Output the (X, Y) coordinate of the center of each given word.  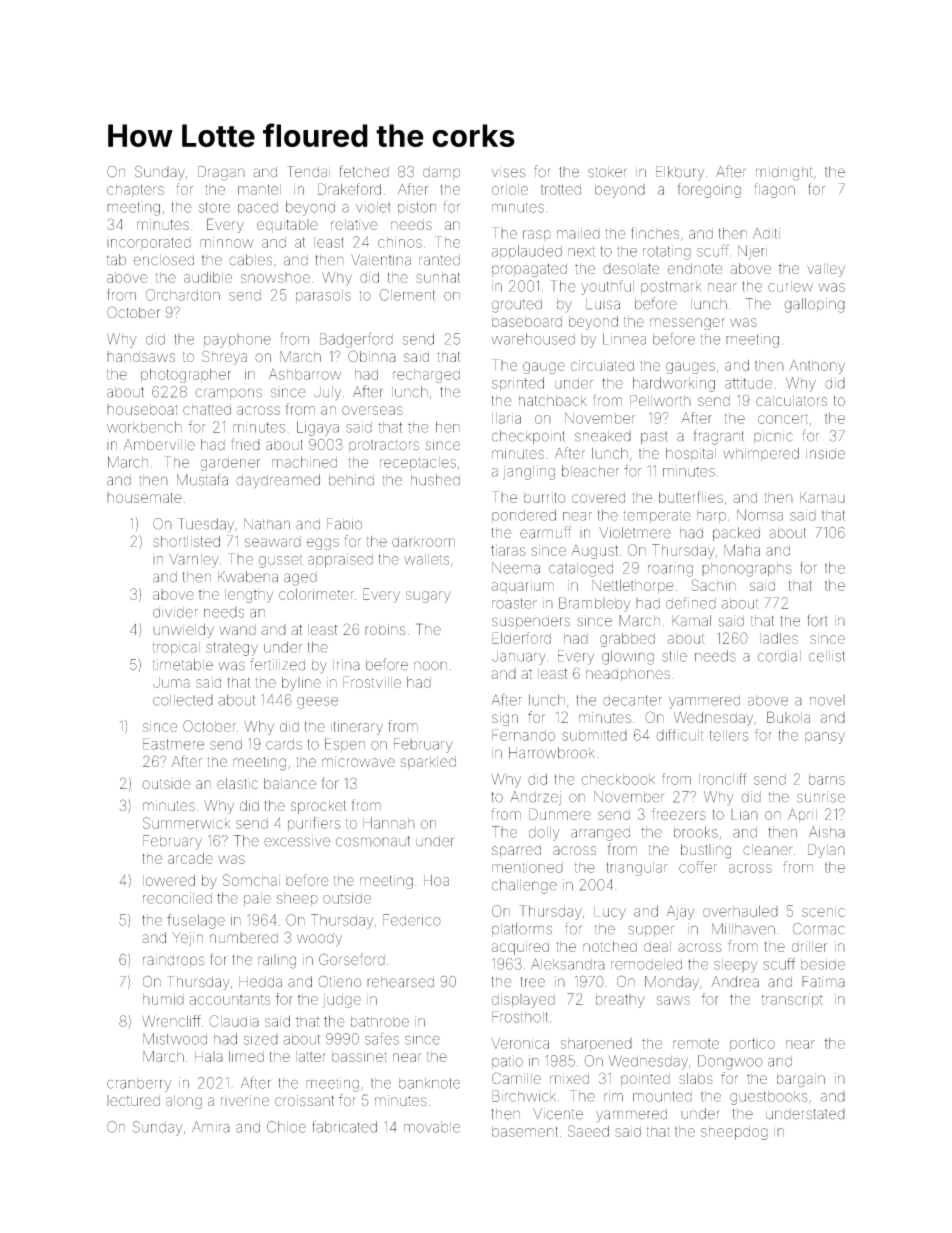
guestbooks (768, 1098)
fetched (364, 171)
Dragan (221, 173)
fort (817, 620)
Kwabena (248, 577)
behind (351, 480)
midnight (784, 173)
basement (525, 1131)
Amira (211, 1127)
